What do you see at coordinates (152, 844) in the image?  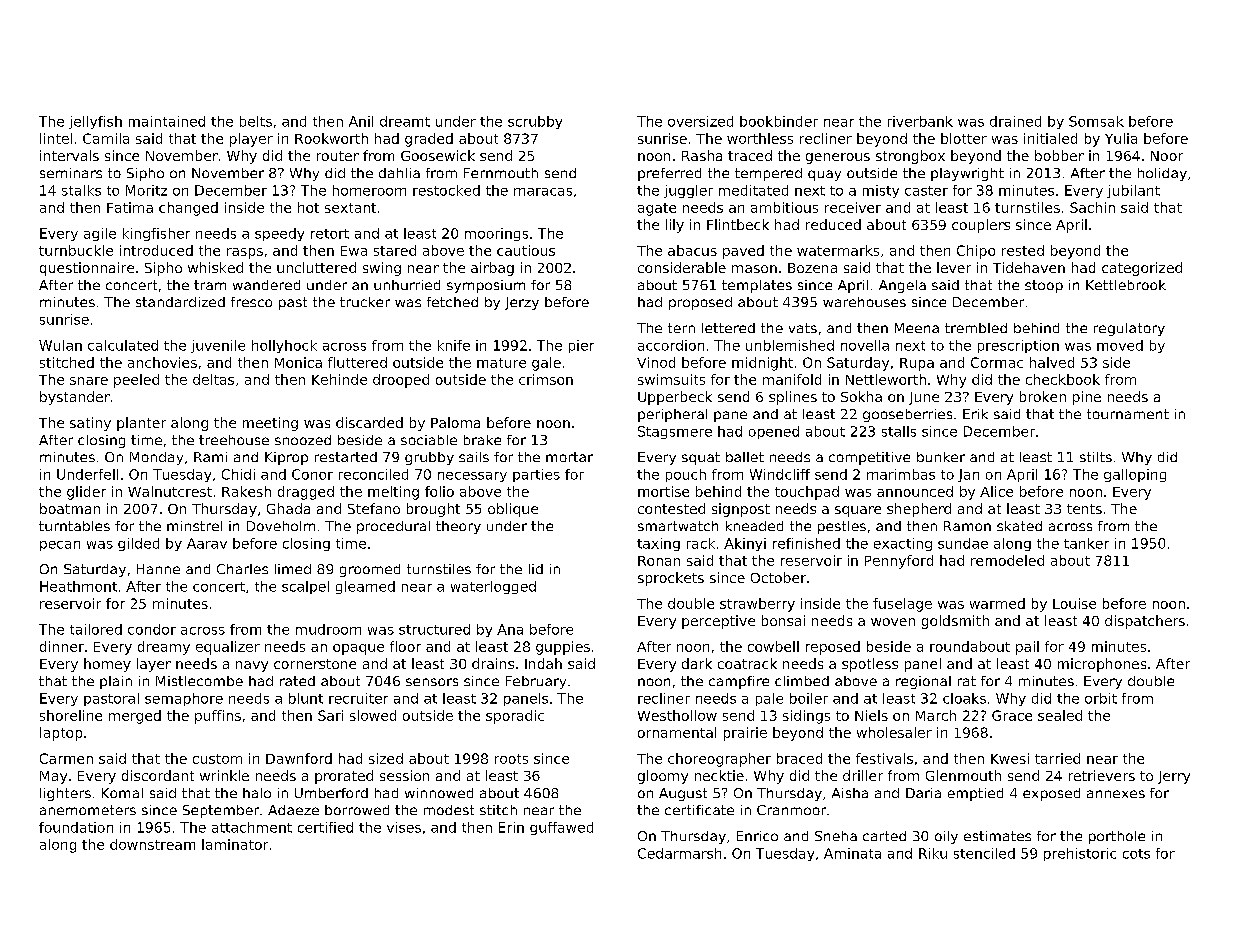 I see `downstream` at bounding box center [152, 844].
